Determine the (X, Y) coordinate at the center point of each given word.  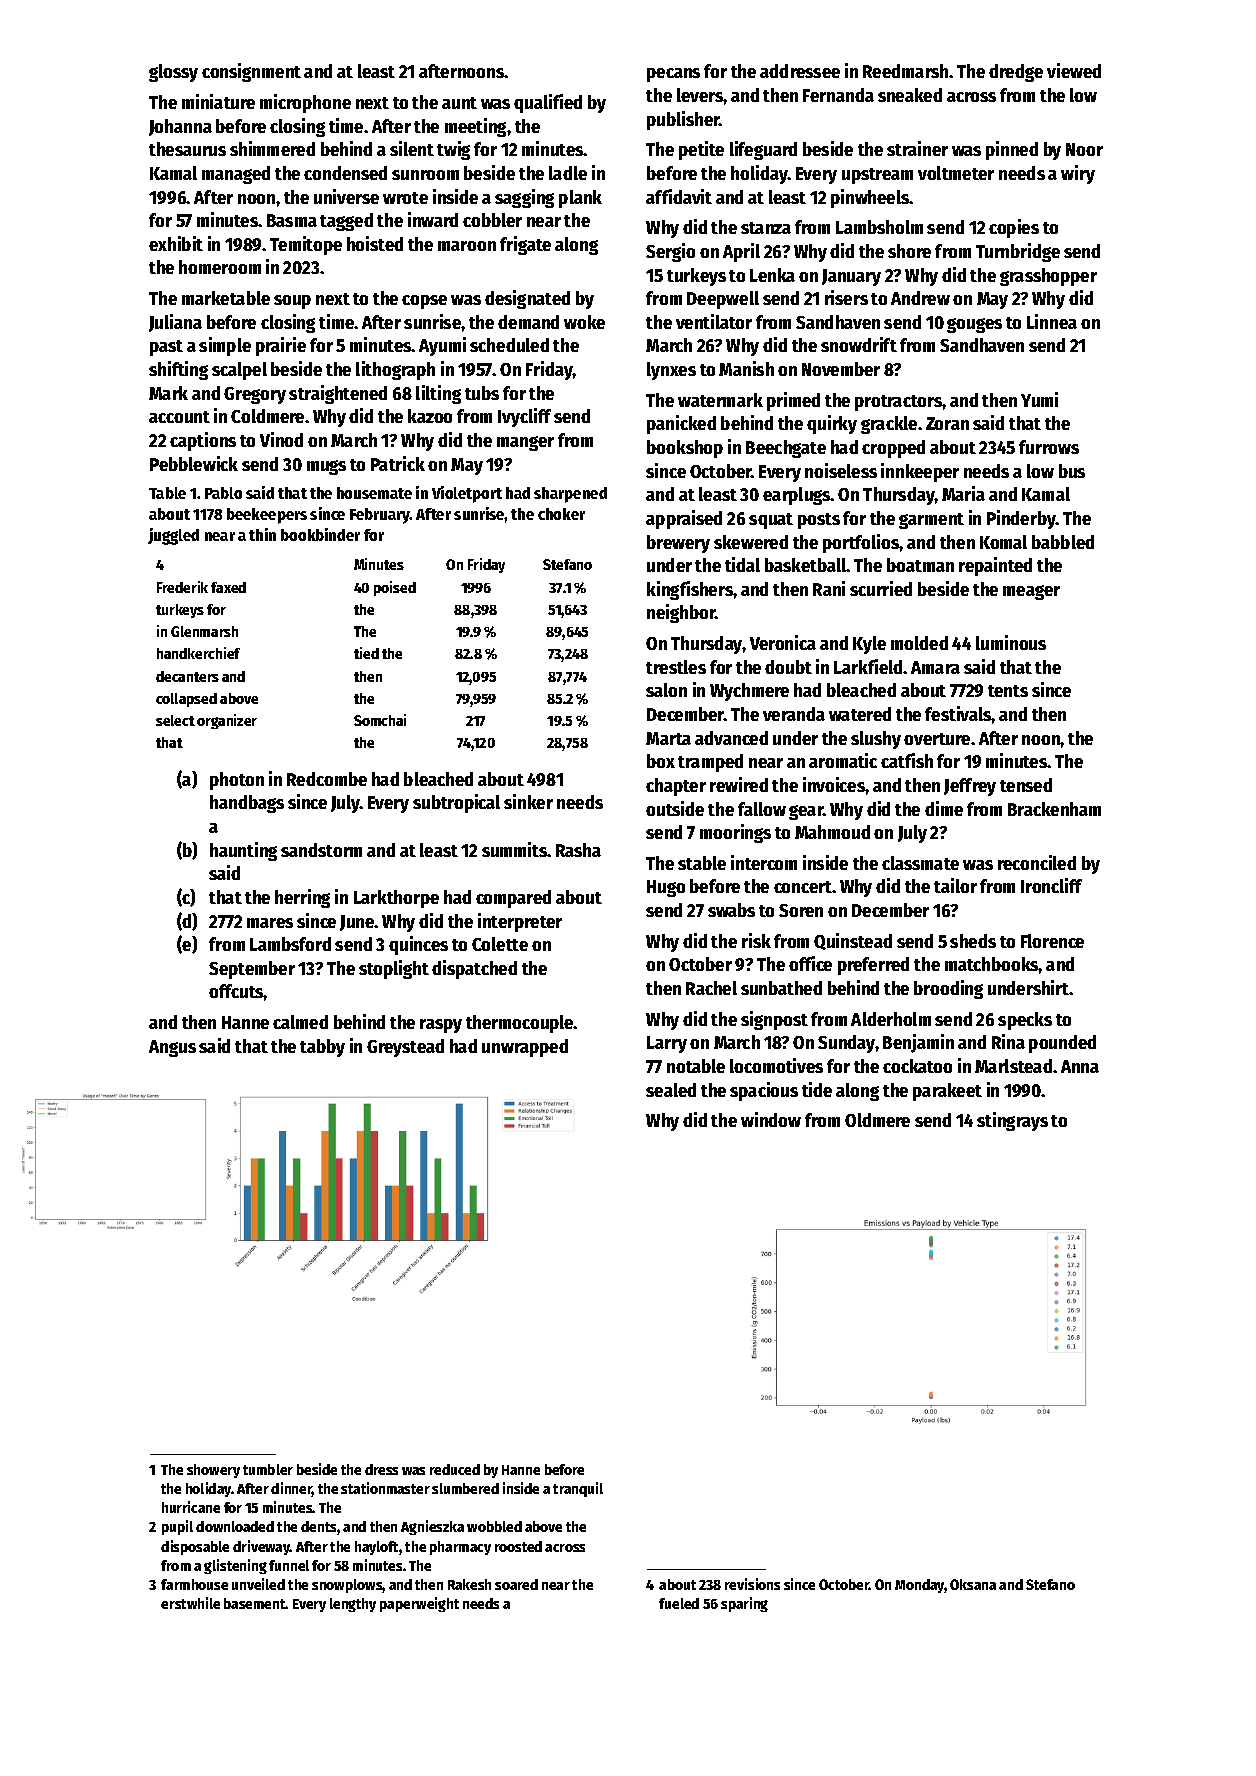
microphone (305, 103)
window (771, 1119)
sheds (973, 941)
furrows (1049, 447)
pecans (673, 75)
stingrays (1012, 1121)
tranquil (578, 1489)
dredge (1016, 73)
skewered (751, 542)
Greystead (405, 1048)
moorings (735, 833)
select (175, 720)
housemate (374, 493)
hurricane (191, 1507)
